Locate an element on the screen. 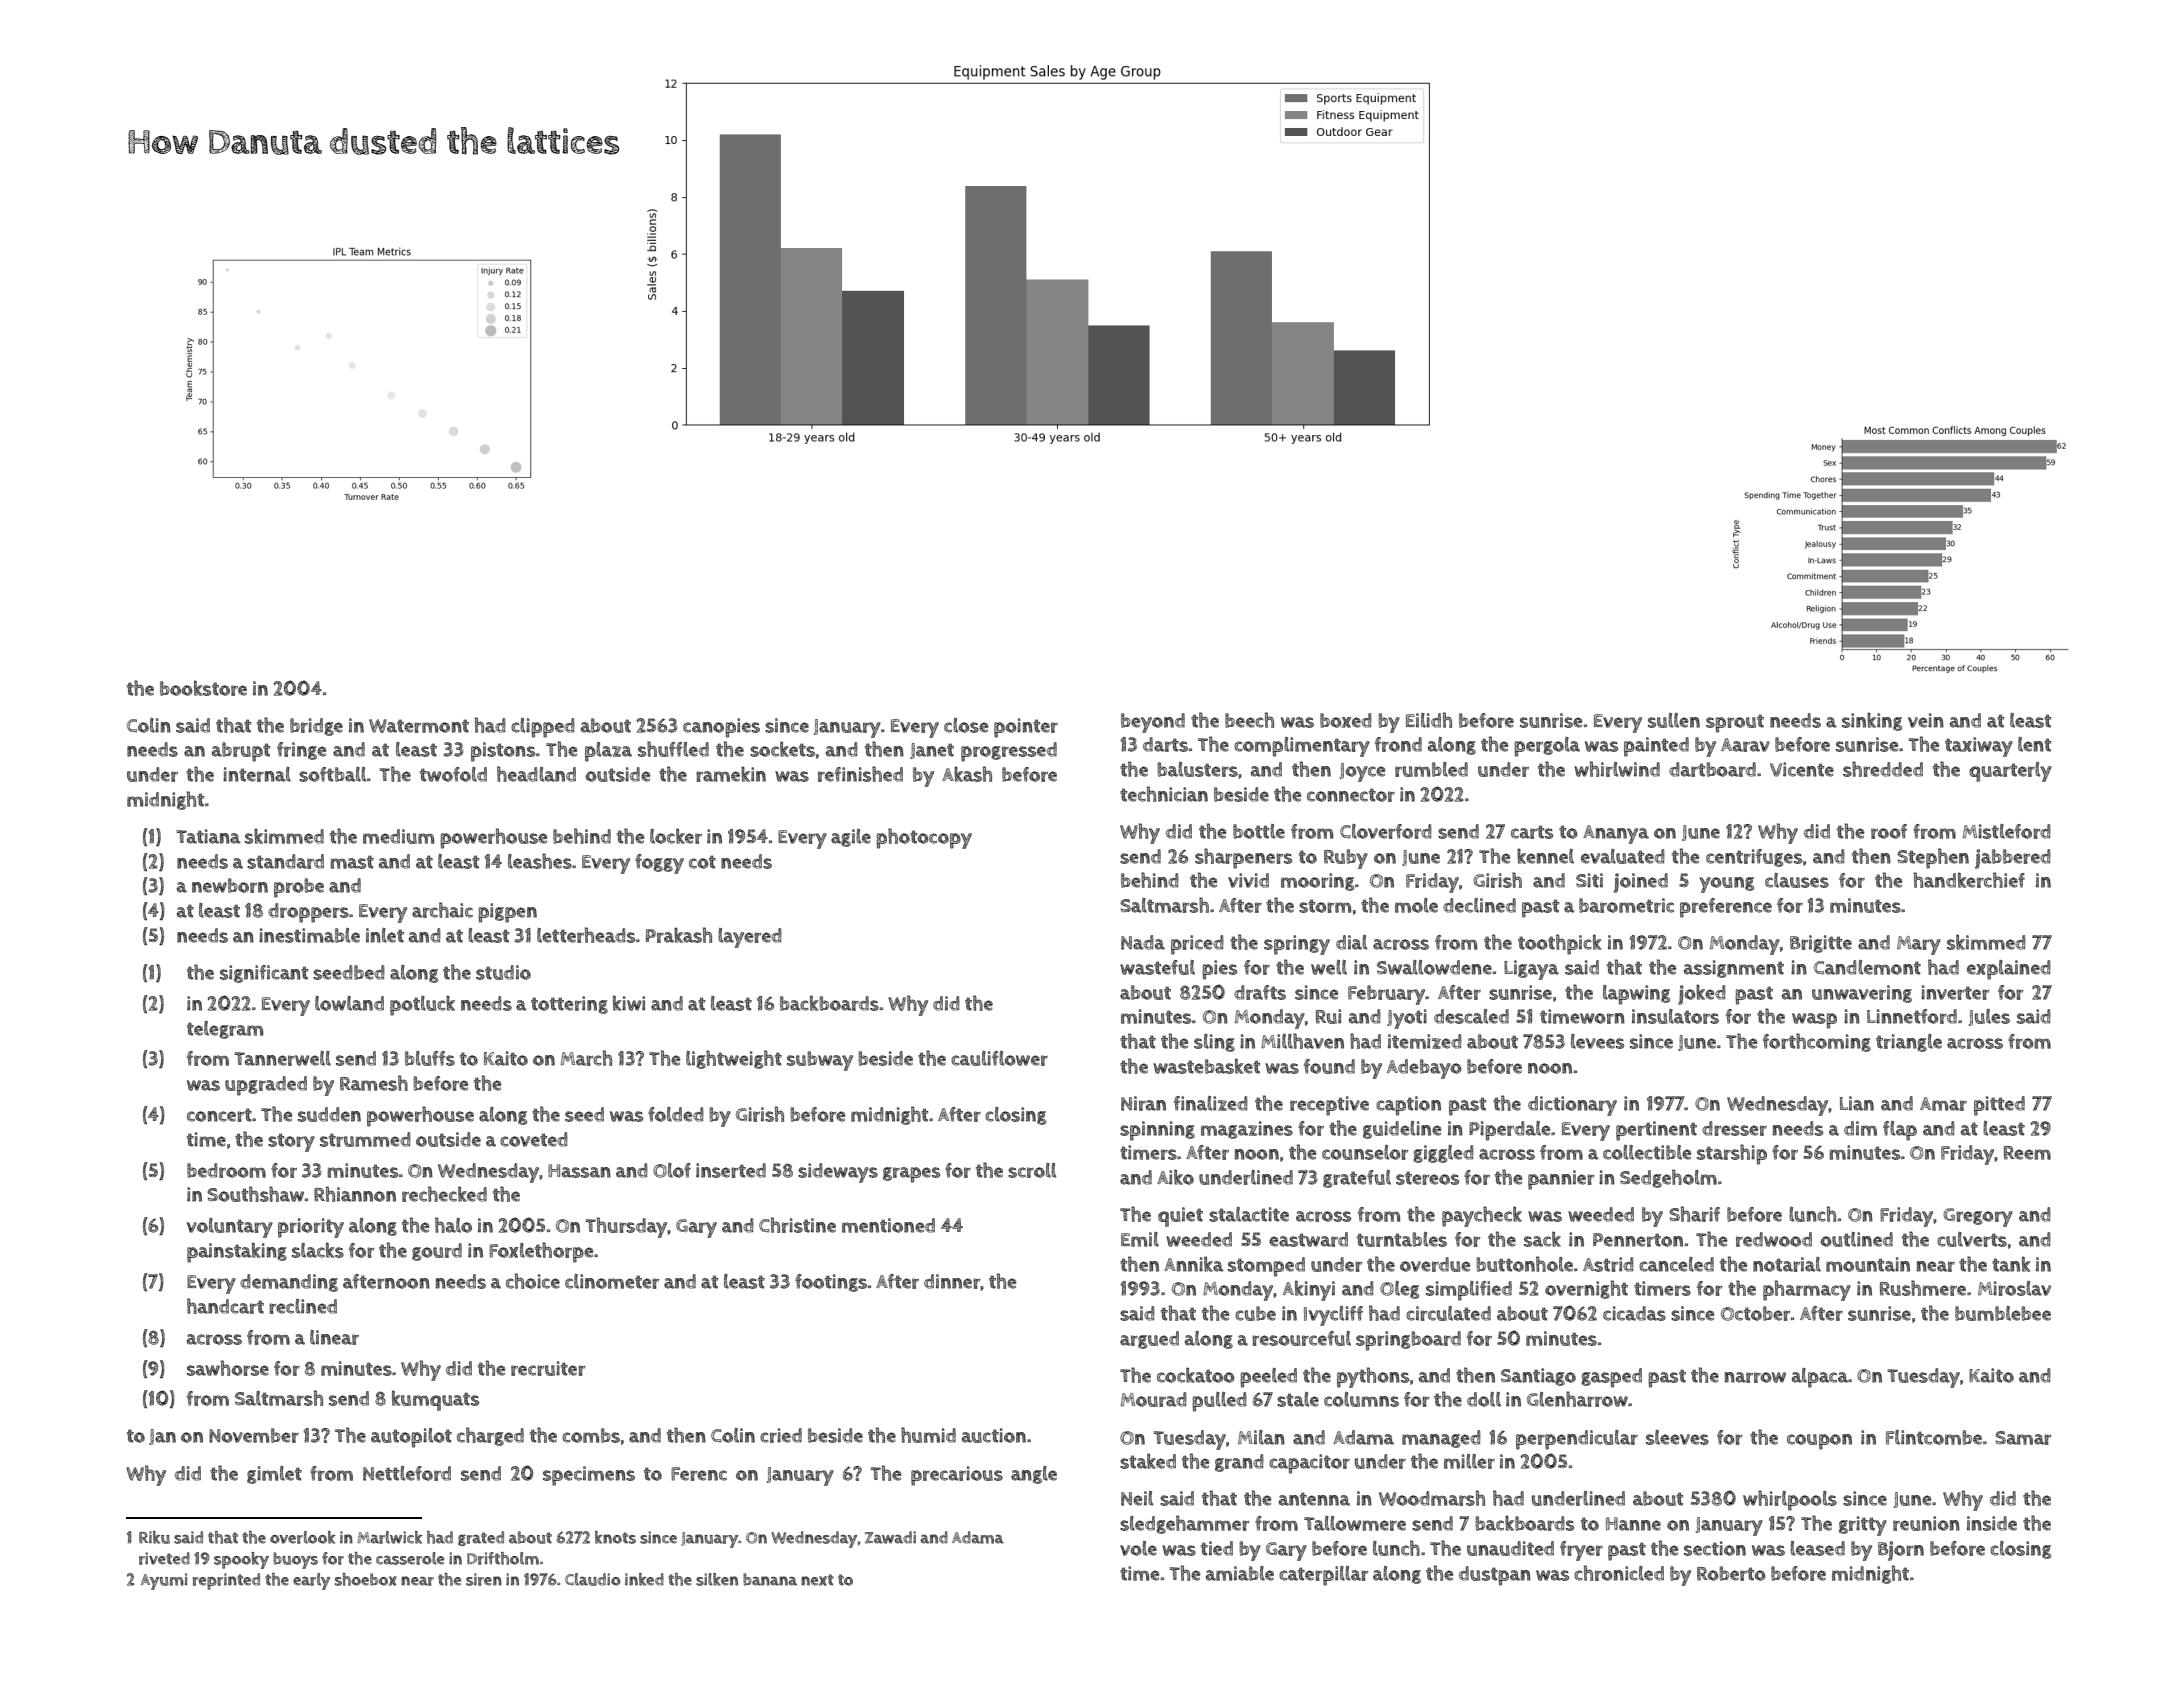 The height and width of the screenshot is (1683, 2178). internal is located at coordinates (257, 774).
